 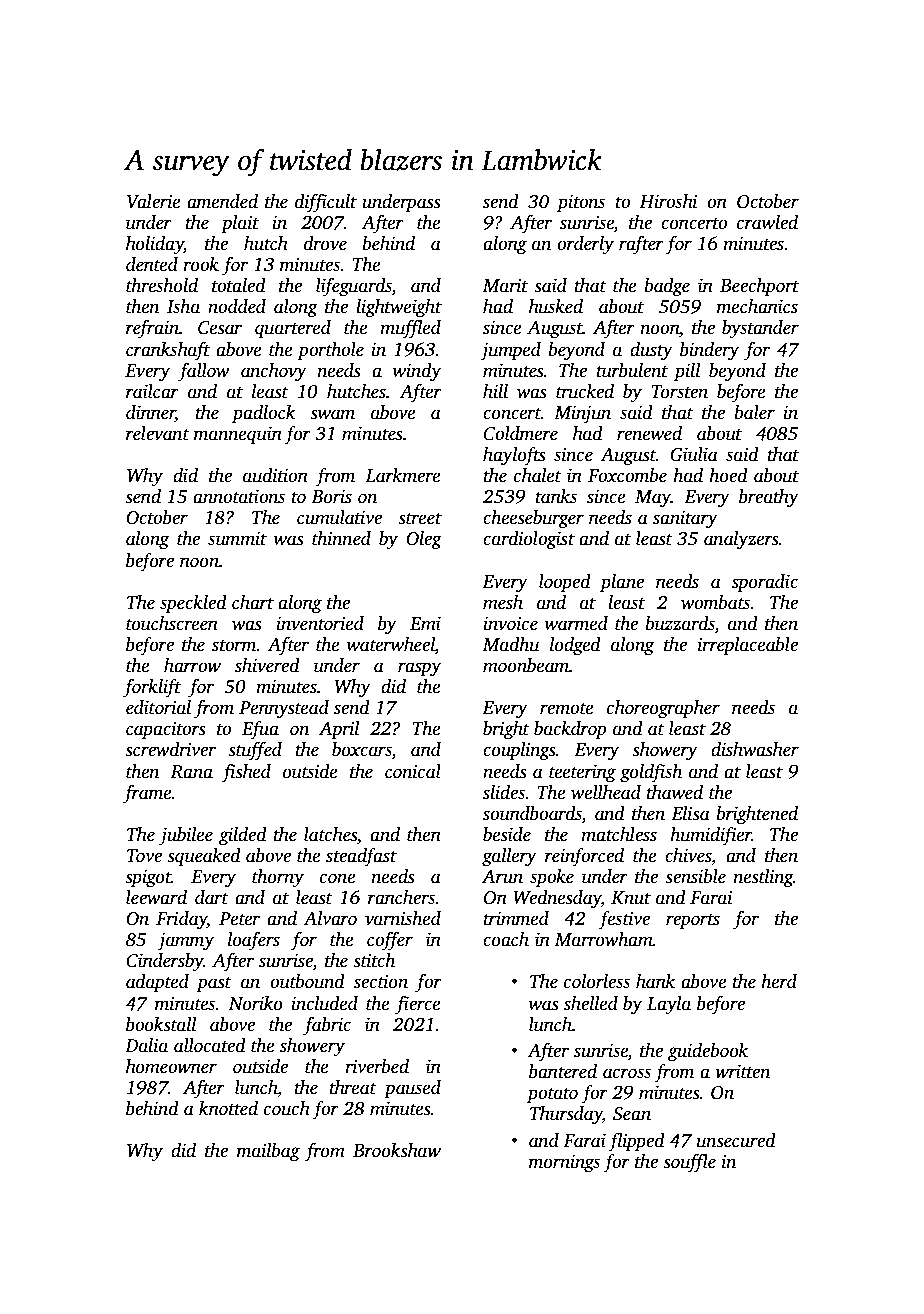 What do you see at coordinates (755, 412) in the screenshot?
I see `baler` at bounding box center [755, 412].
